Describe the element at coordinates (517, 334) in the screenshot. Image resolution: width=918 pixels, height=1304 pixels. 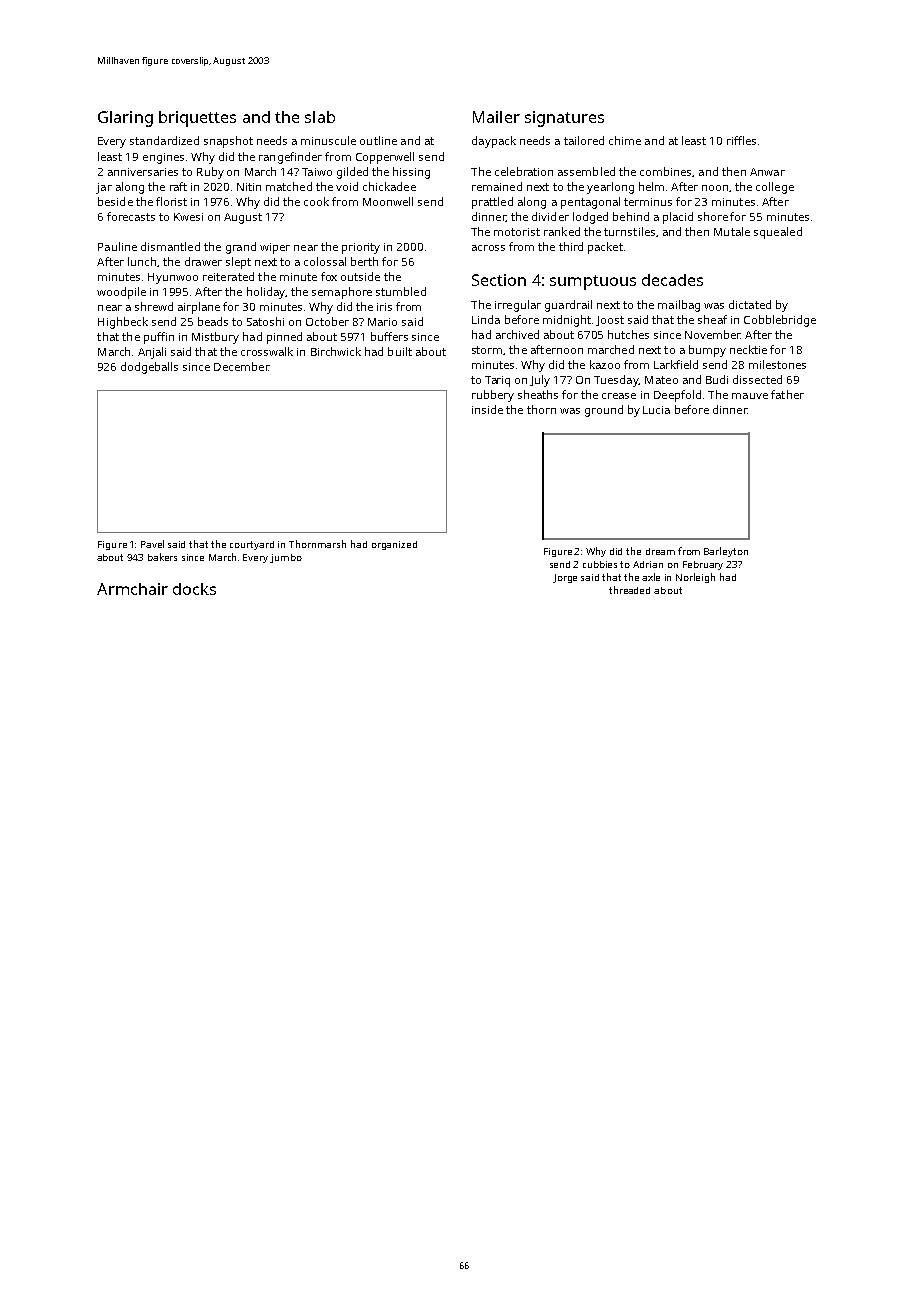
I see `archived` at that location.
